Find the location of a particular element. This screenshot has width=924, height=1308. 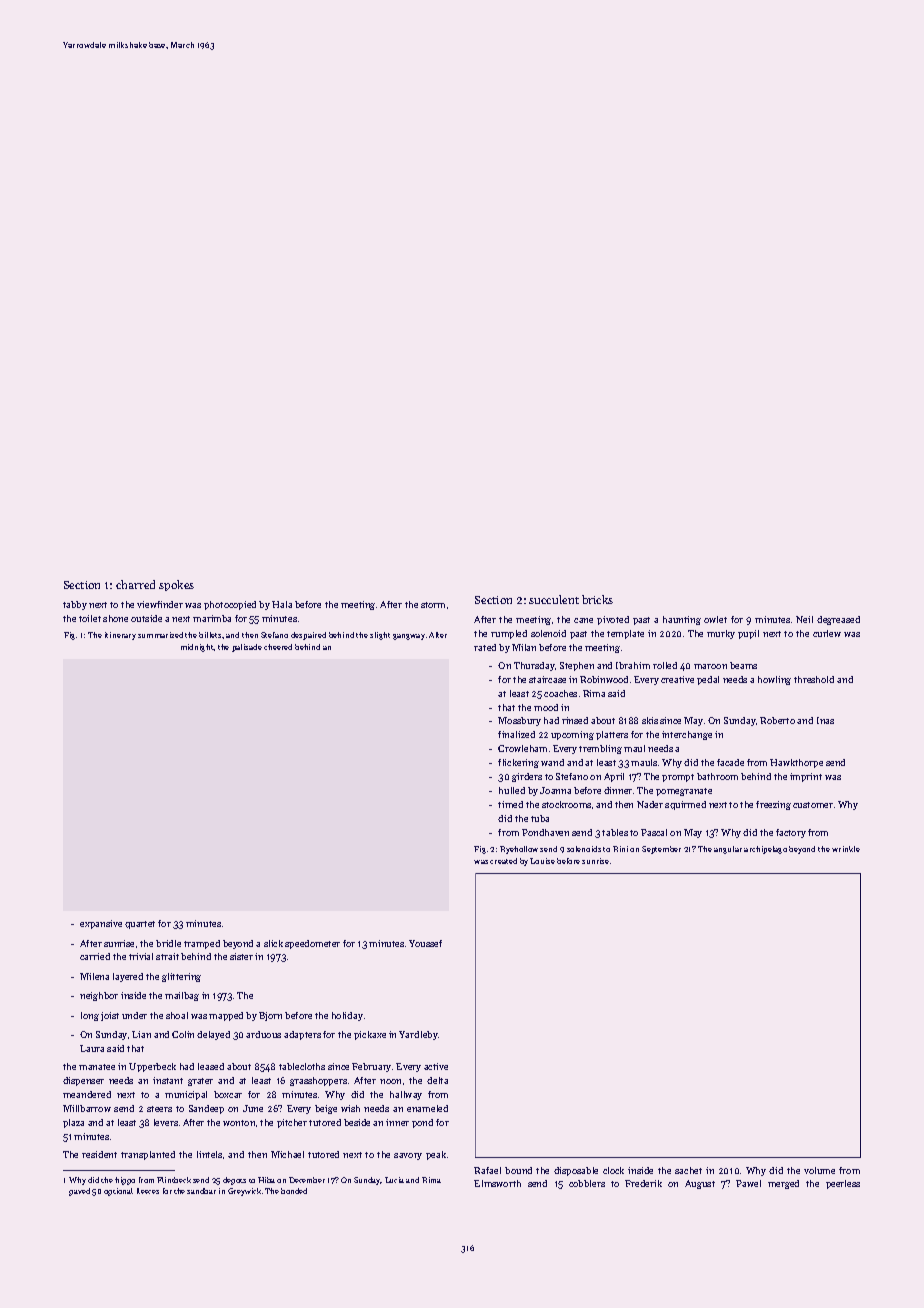

quartet is located at coordinates (140, 925).
